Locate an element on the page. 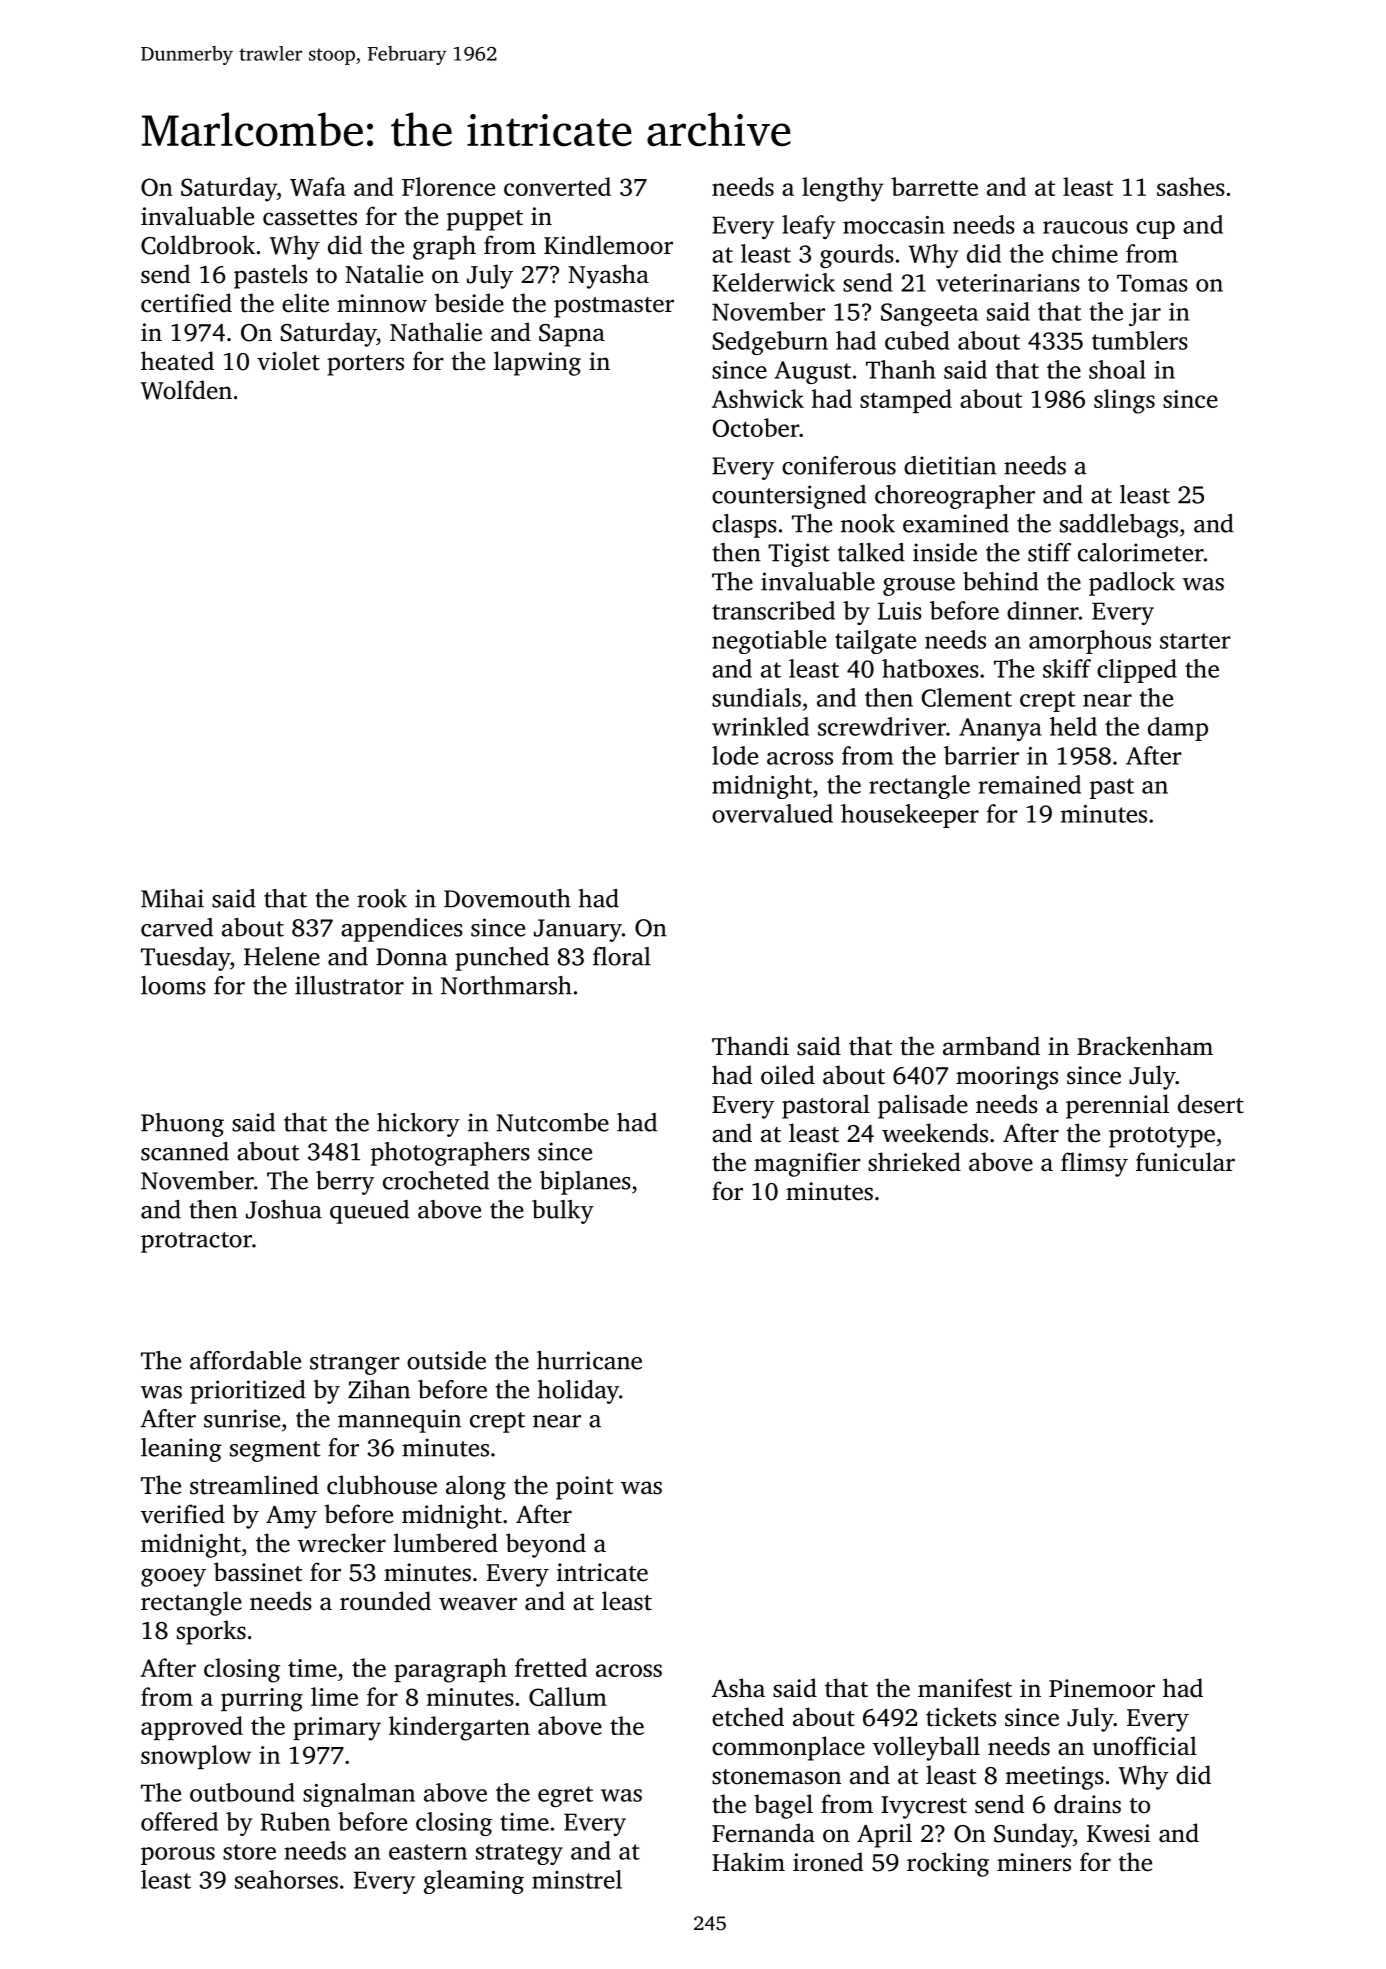 This image has height=1969, width=1386. armband is located at coordinates (991, 1046).
